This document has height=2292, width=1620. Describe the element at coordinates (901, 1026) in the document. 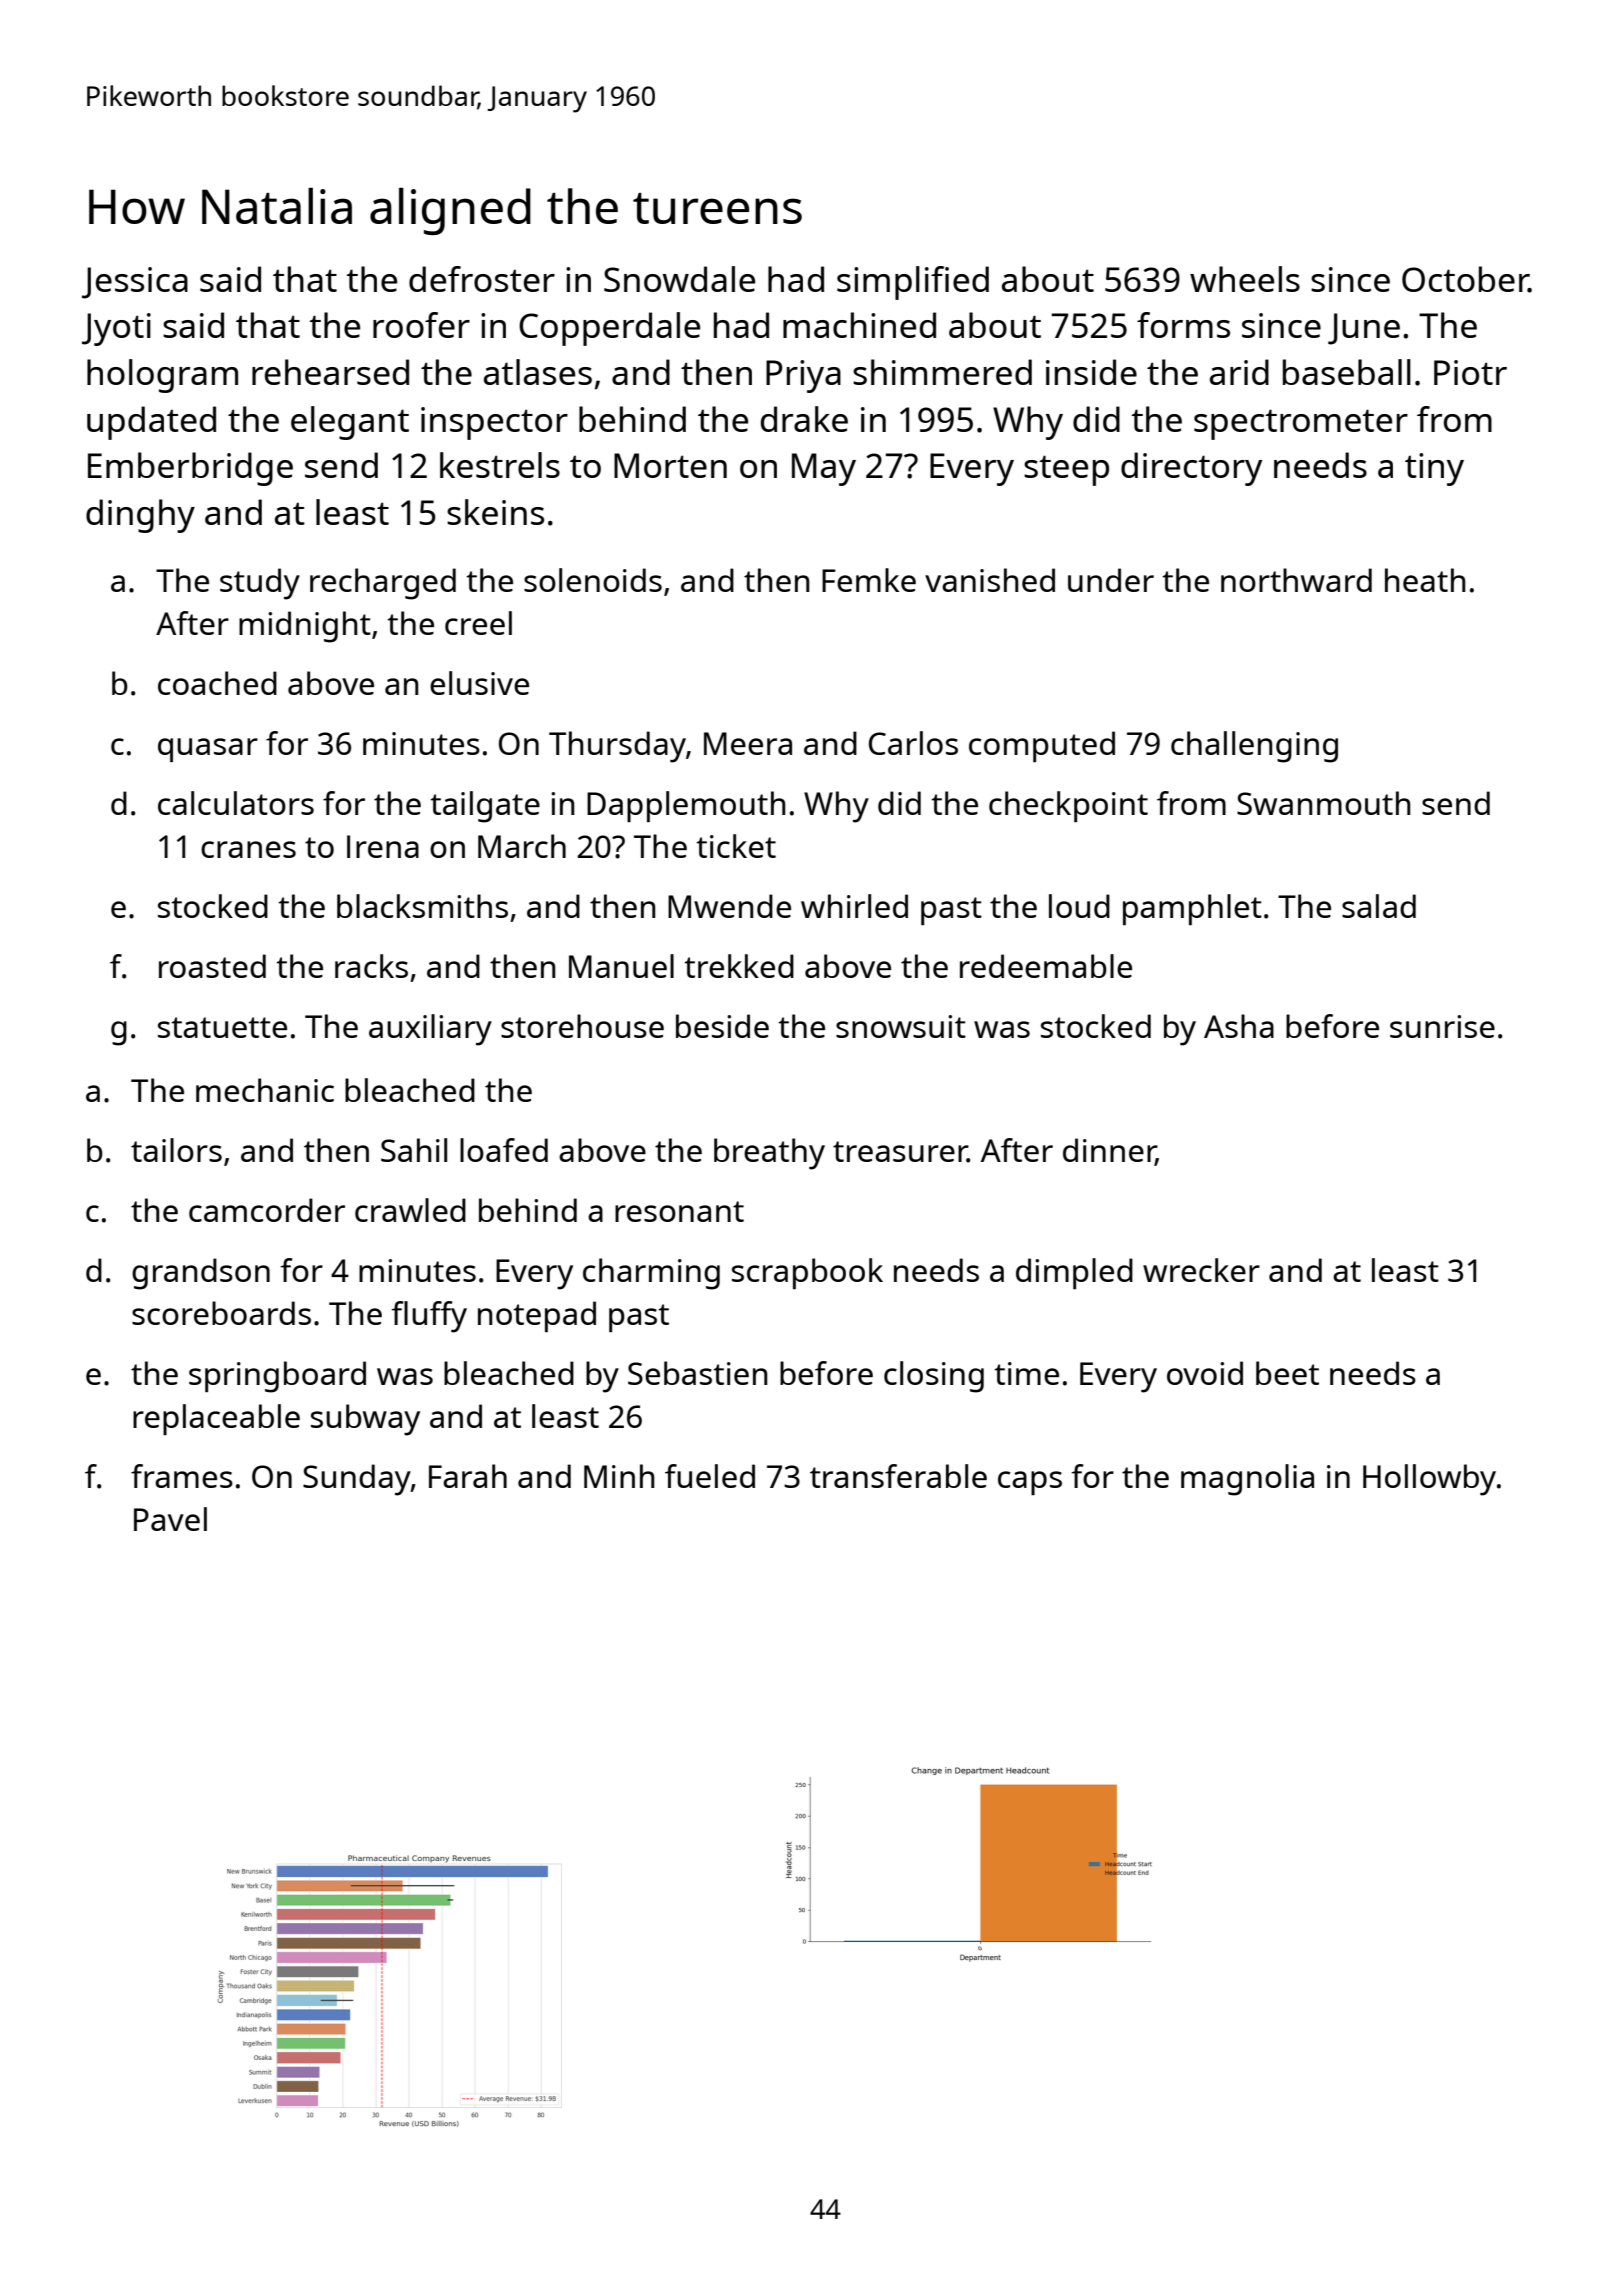

I see `snowsuit` at that location.
